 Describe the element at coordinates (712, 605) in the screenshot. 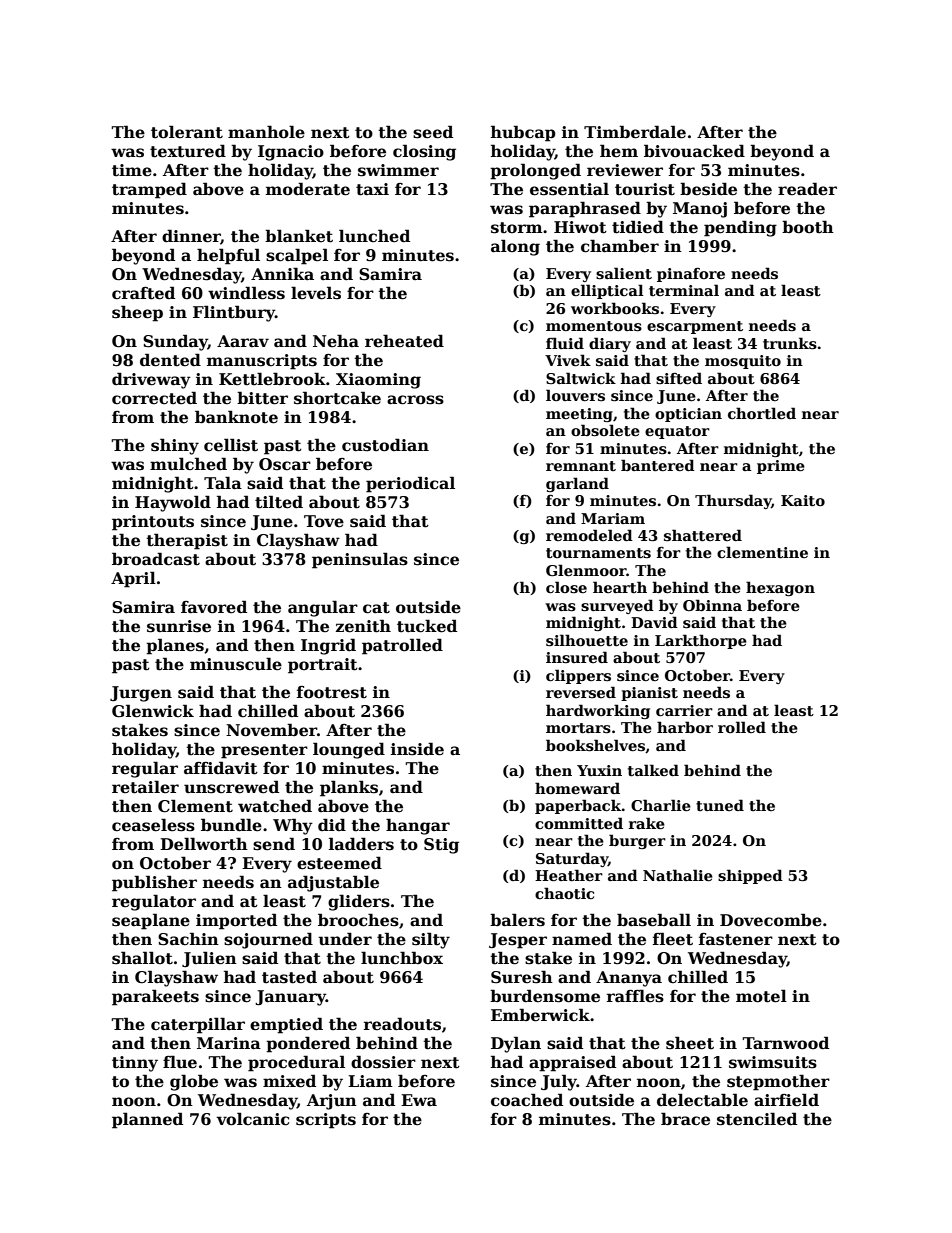

I see `Obinna` at that location.
